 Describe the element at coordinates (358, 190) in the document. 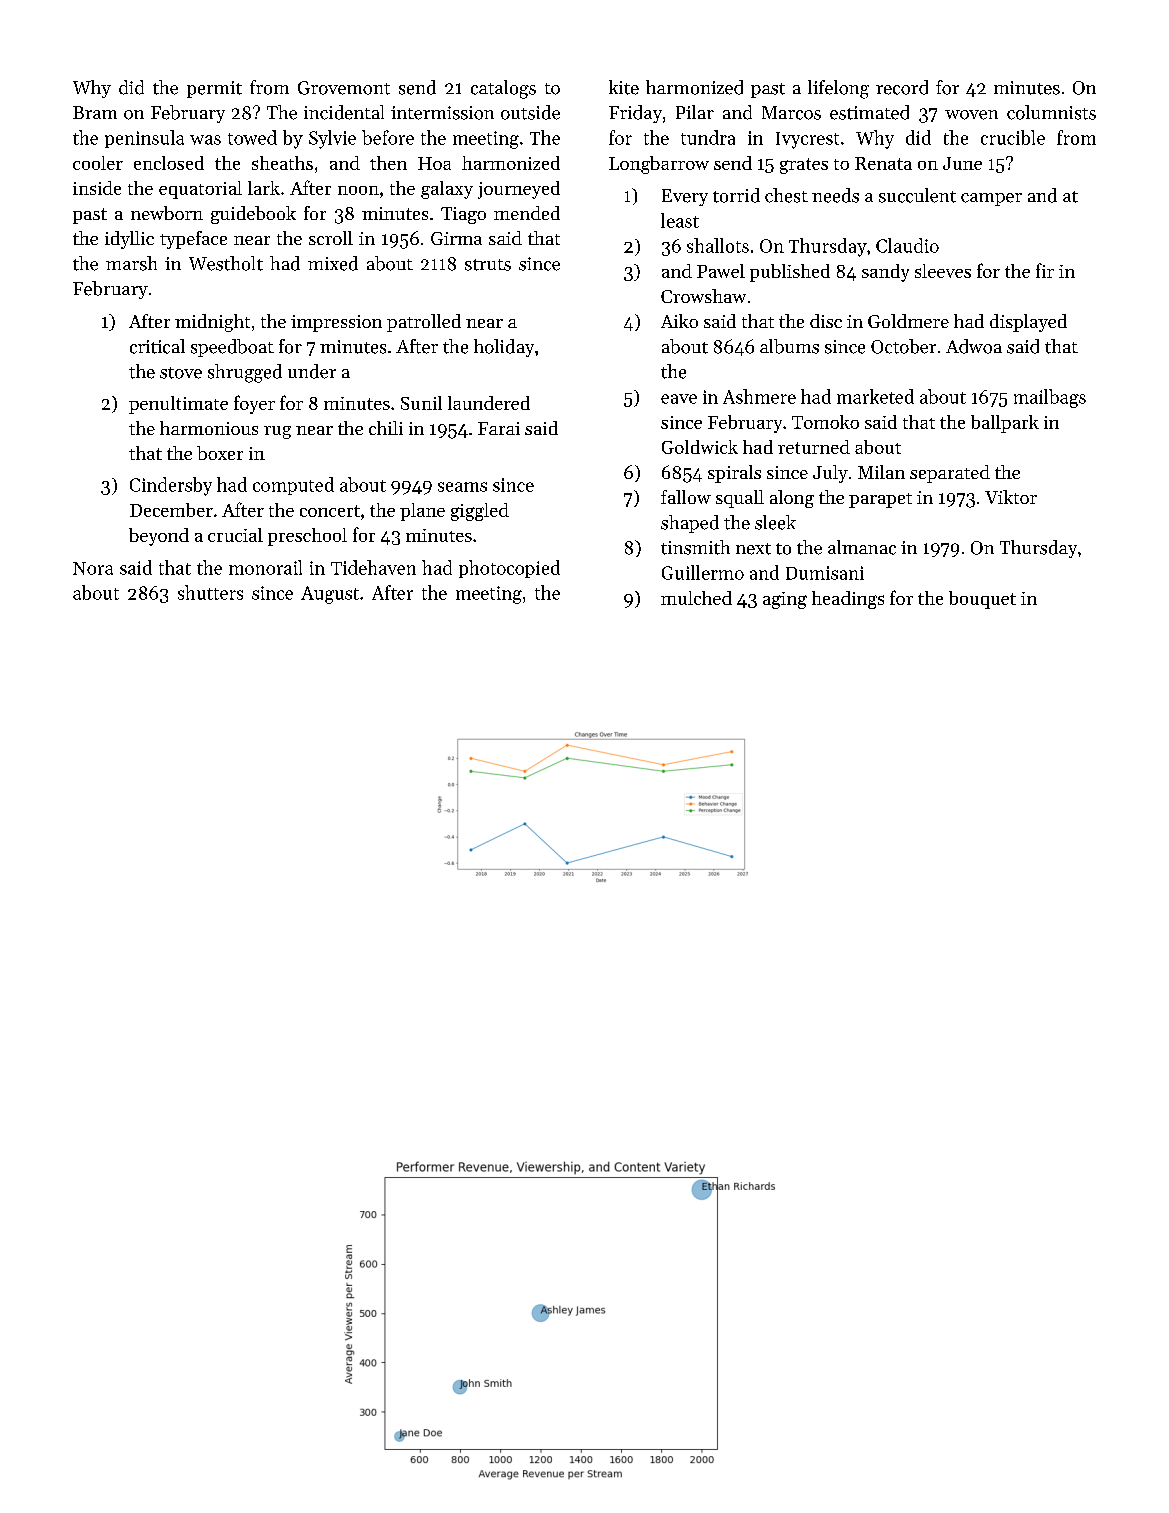

I see `noon` at that location.
